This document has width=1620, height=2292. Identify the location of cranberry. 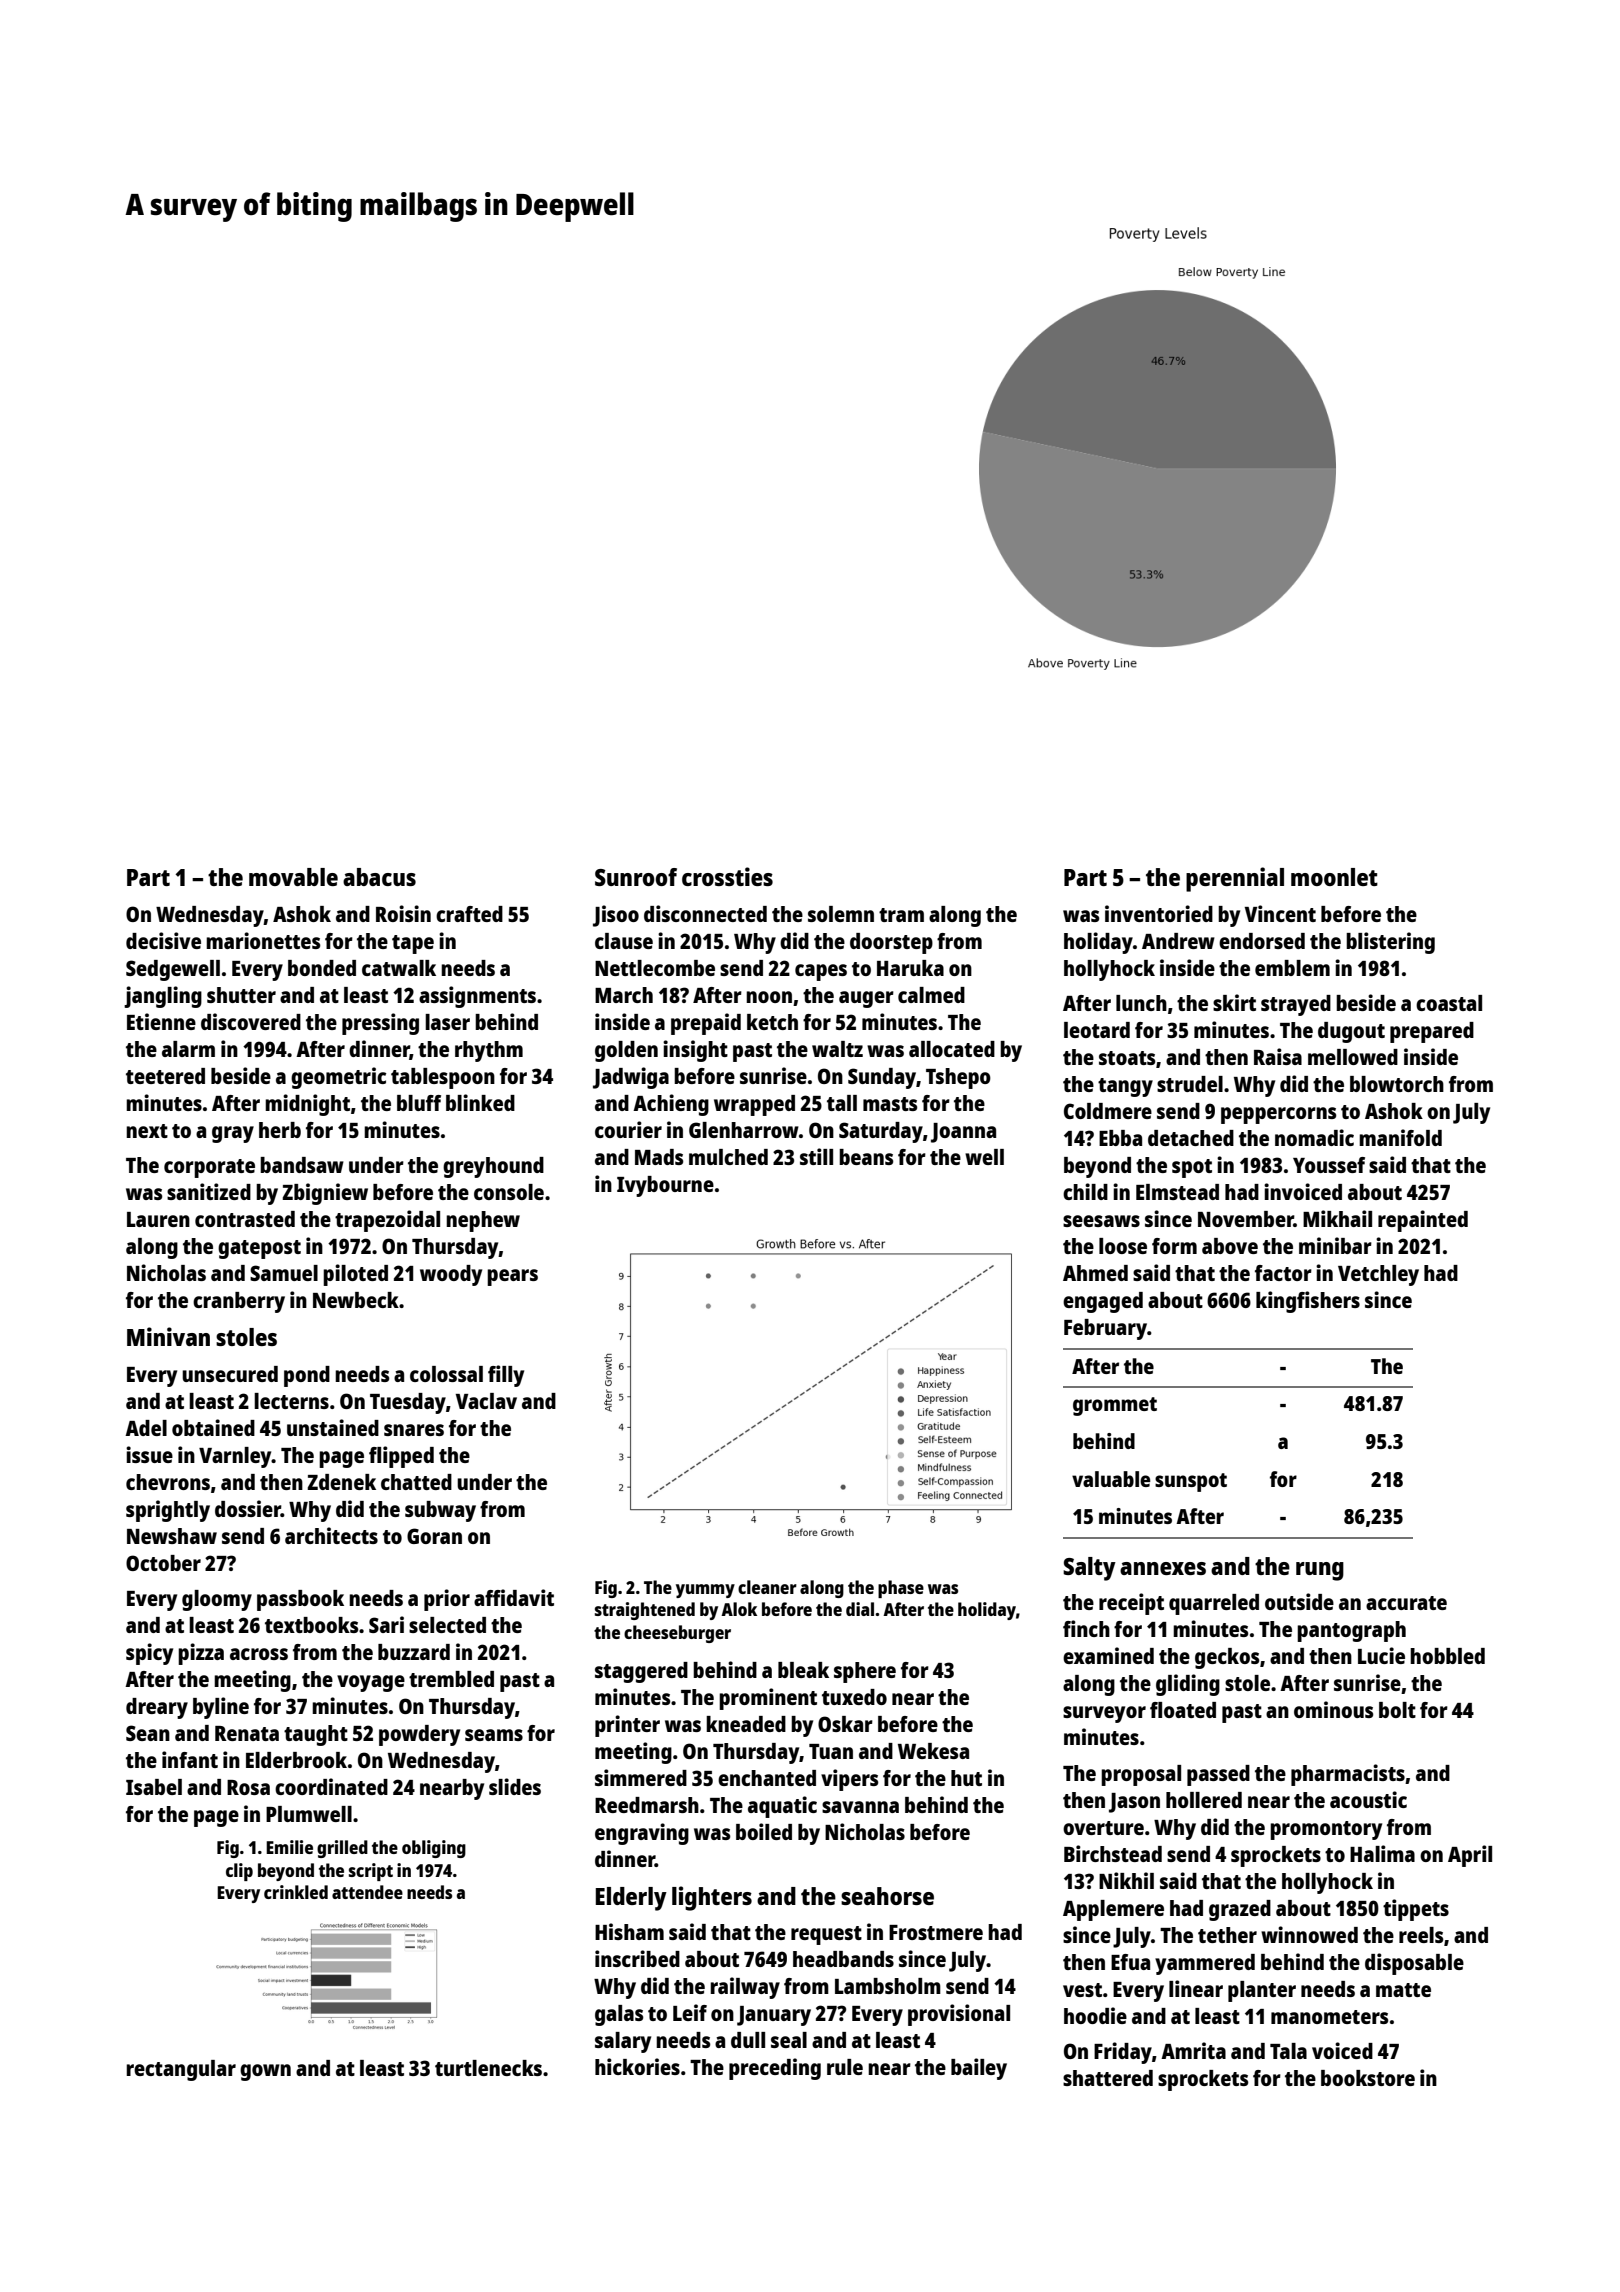
(239, 1302).
